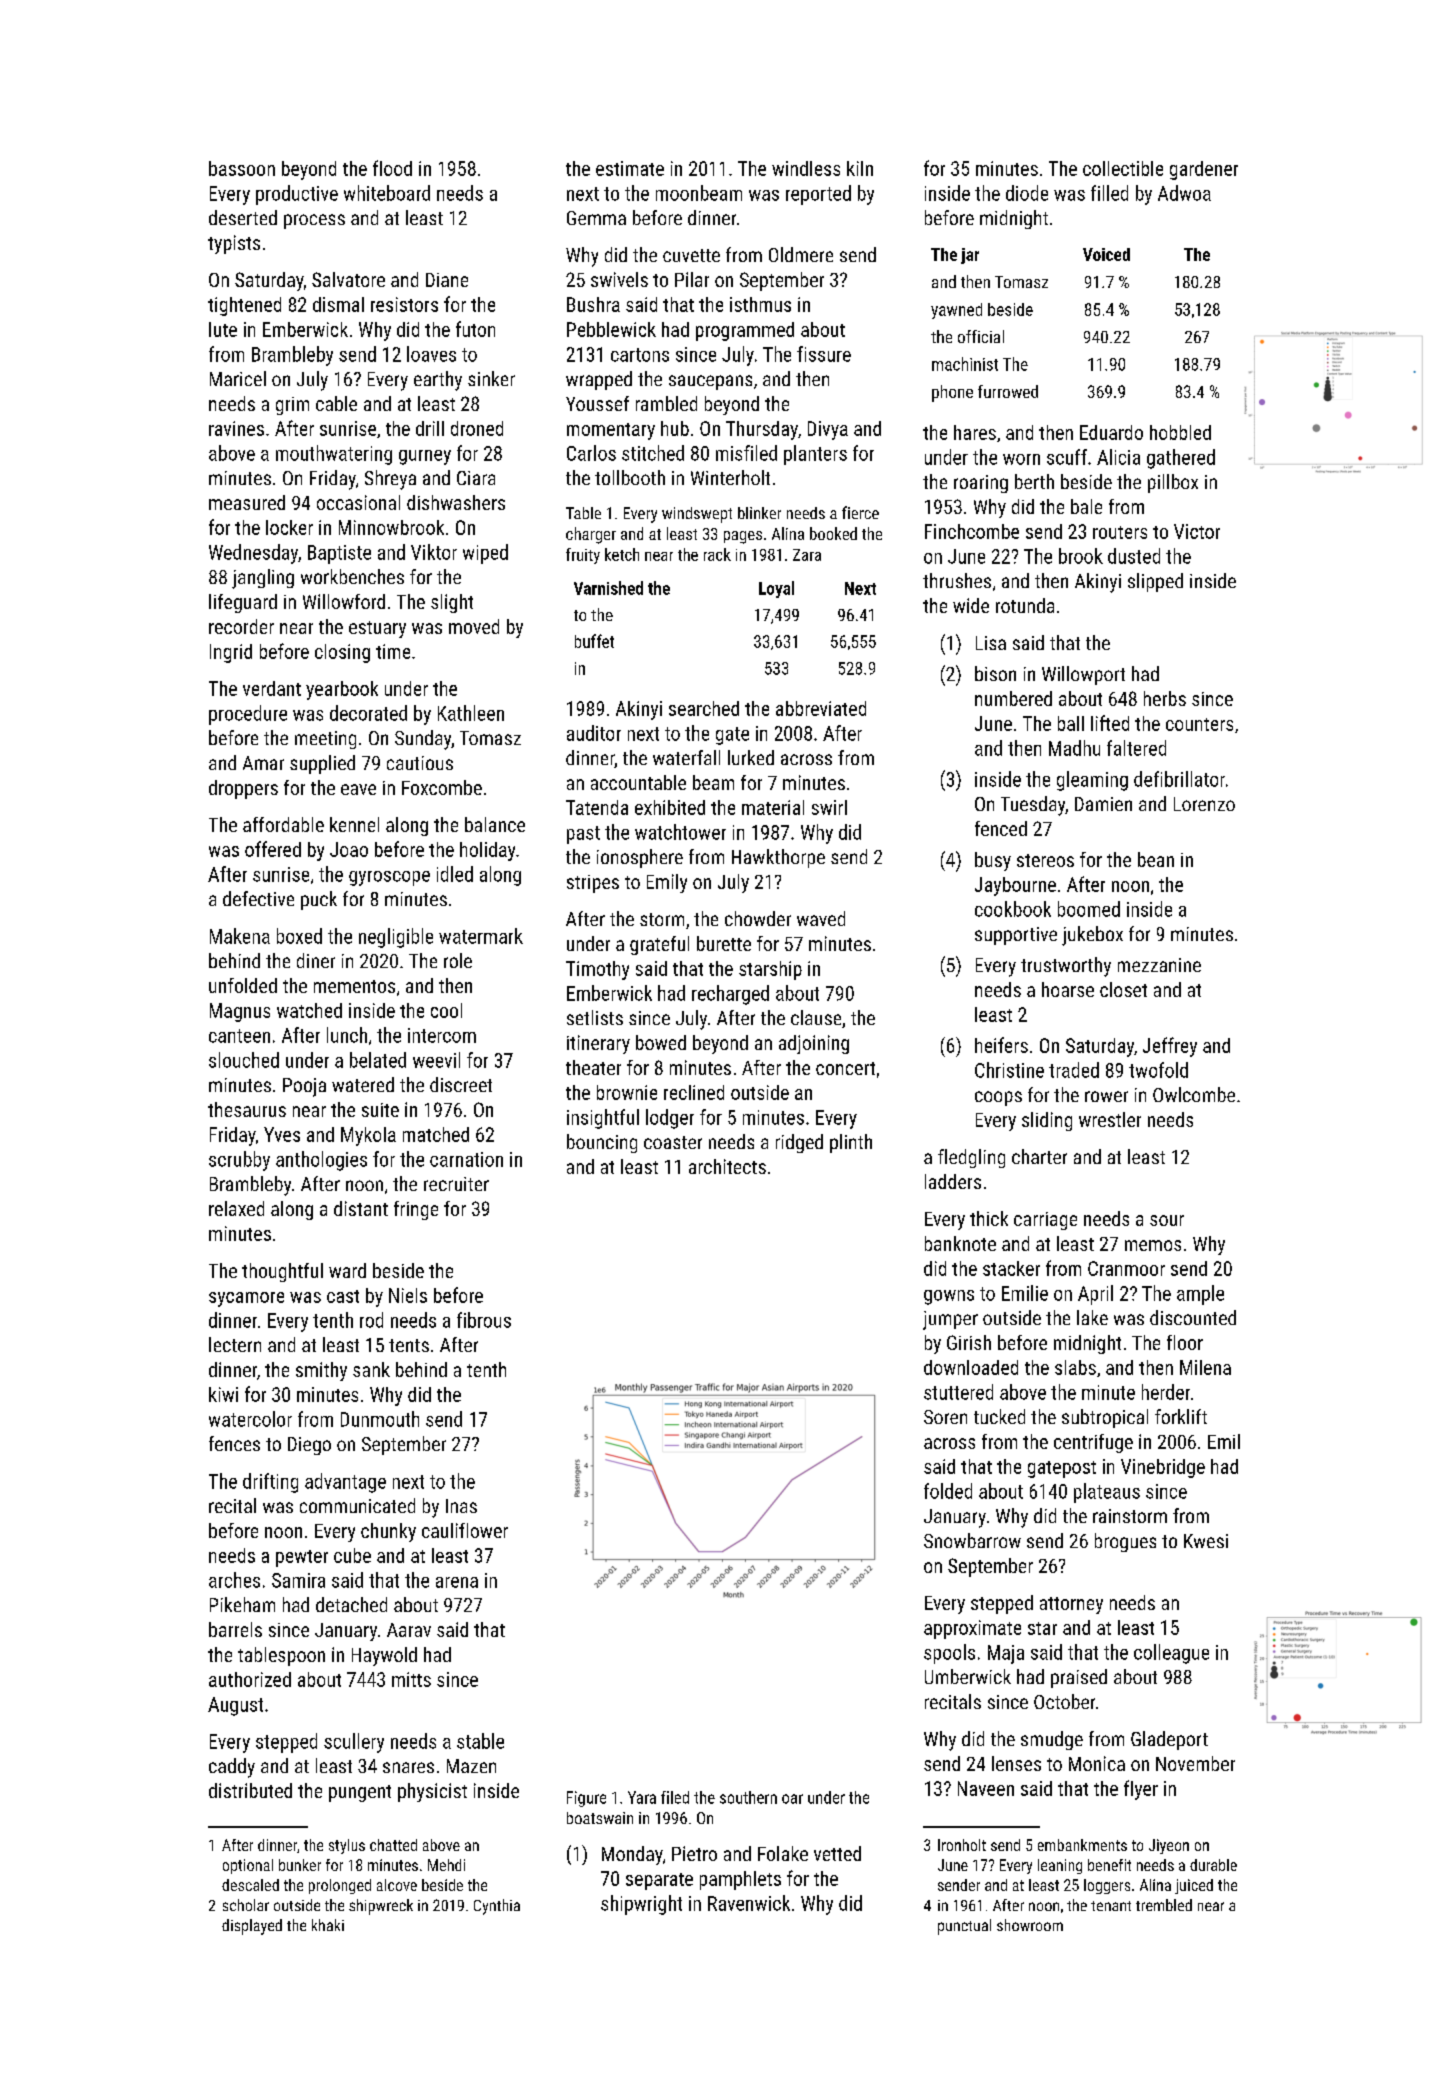 The height and width of the document is (2100, 1450). What do you see at coordinates (1123, 168) in the document?
I see `collectible` at bounding box center [1123, 168].
